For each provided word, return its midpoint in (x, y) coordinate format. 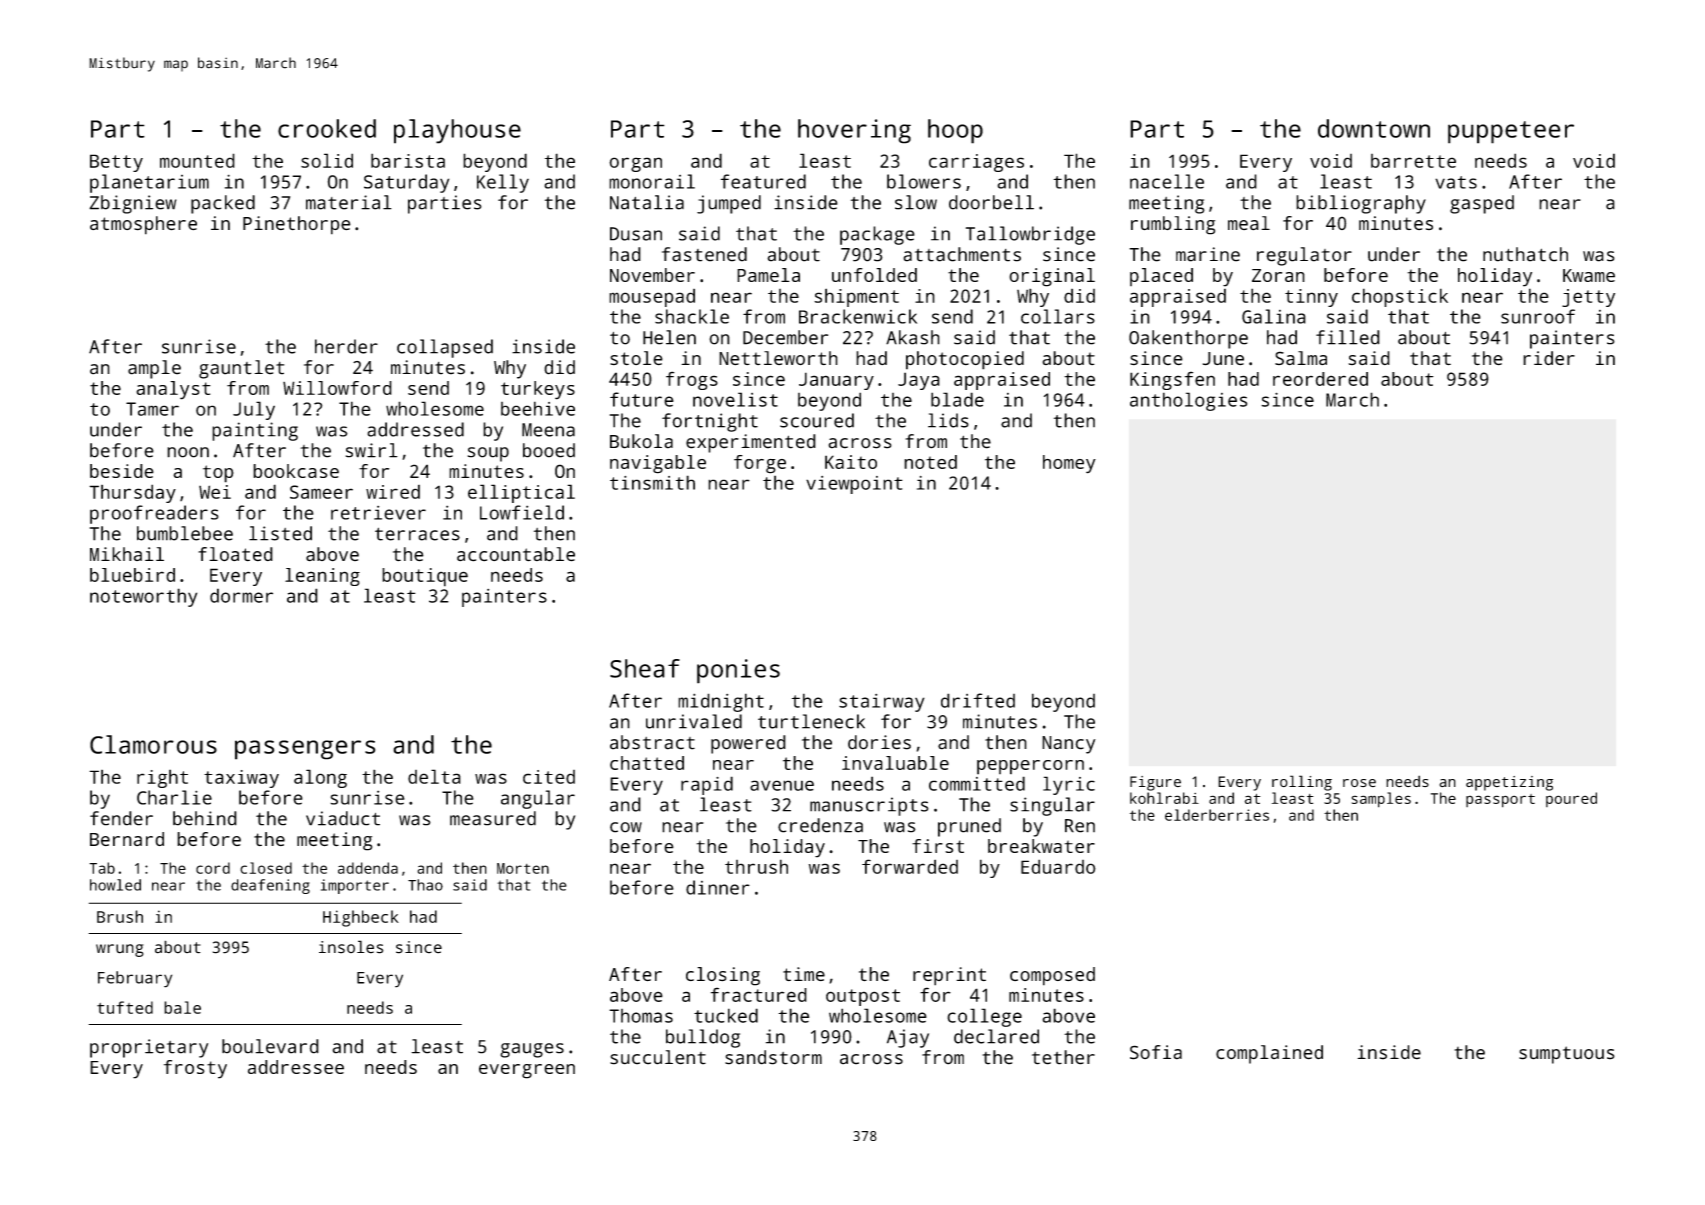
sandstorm (773, 1057)
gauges (532, 1050)
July (254, 410)
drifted (978, 700)
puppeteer (1511, 132)
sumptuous (1567, 1055)
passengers (305, 750)
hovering (854, 131)
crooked (327, 128)
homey (1069, 464)
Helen (669, 337)
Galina (1274, 316)
